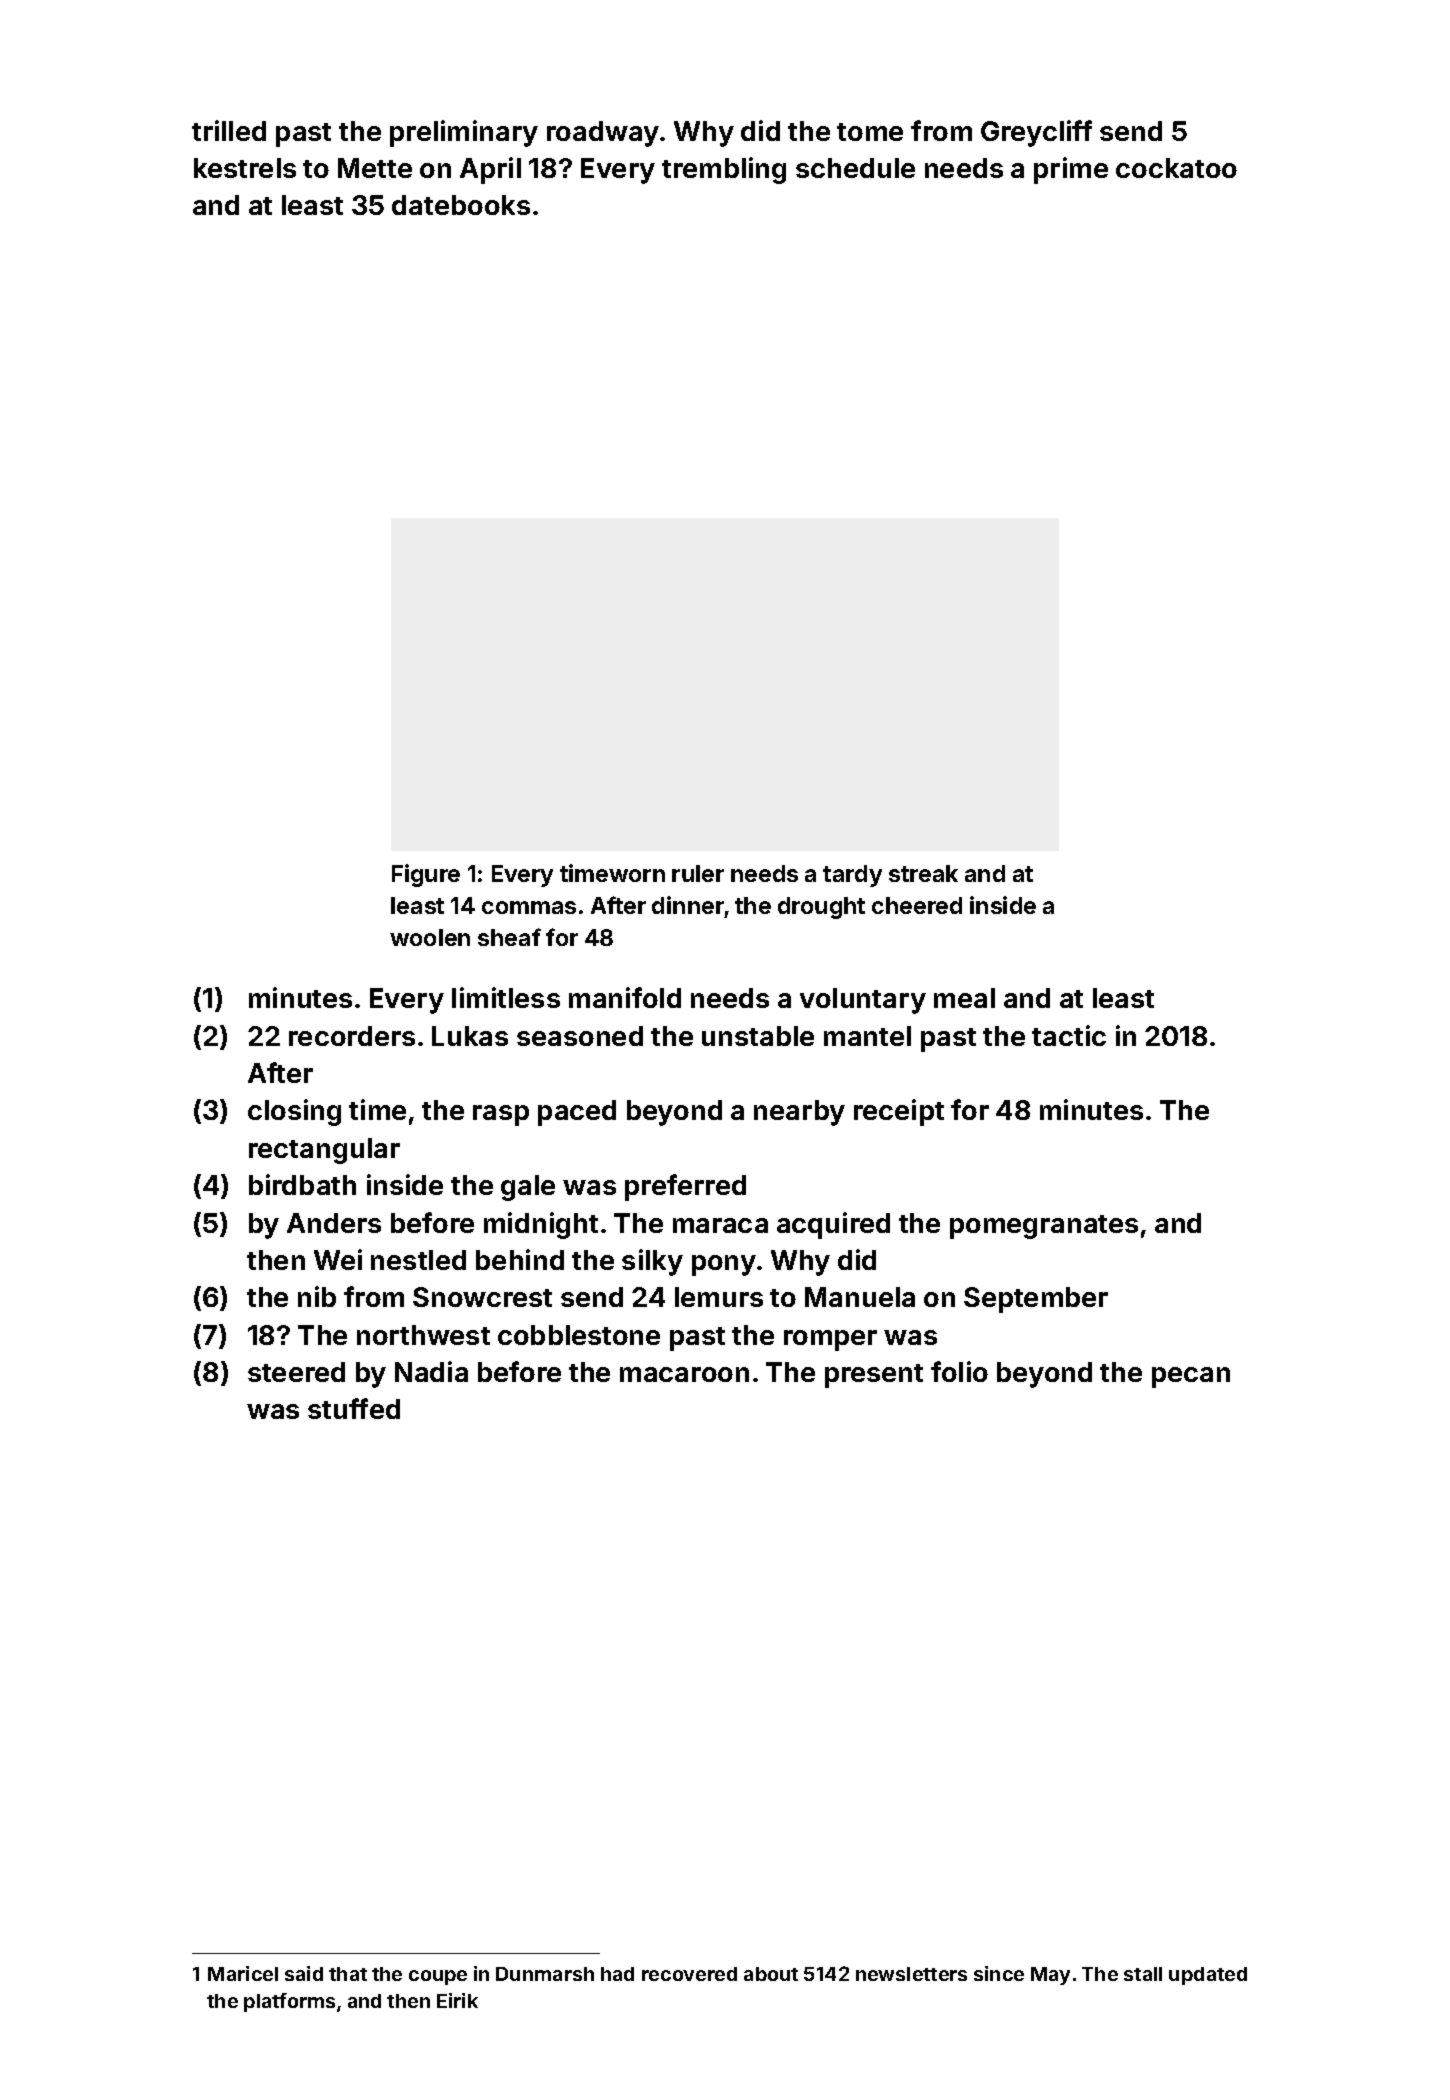 Image resolution: width=1450 pixels, height=2100 pixels. What do you see at coordinates (457, 2000) in the page?
I see `Eirik` at bounding box center [457, 2000].
